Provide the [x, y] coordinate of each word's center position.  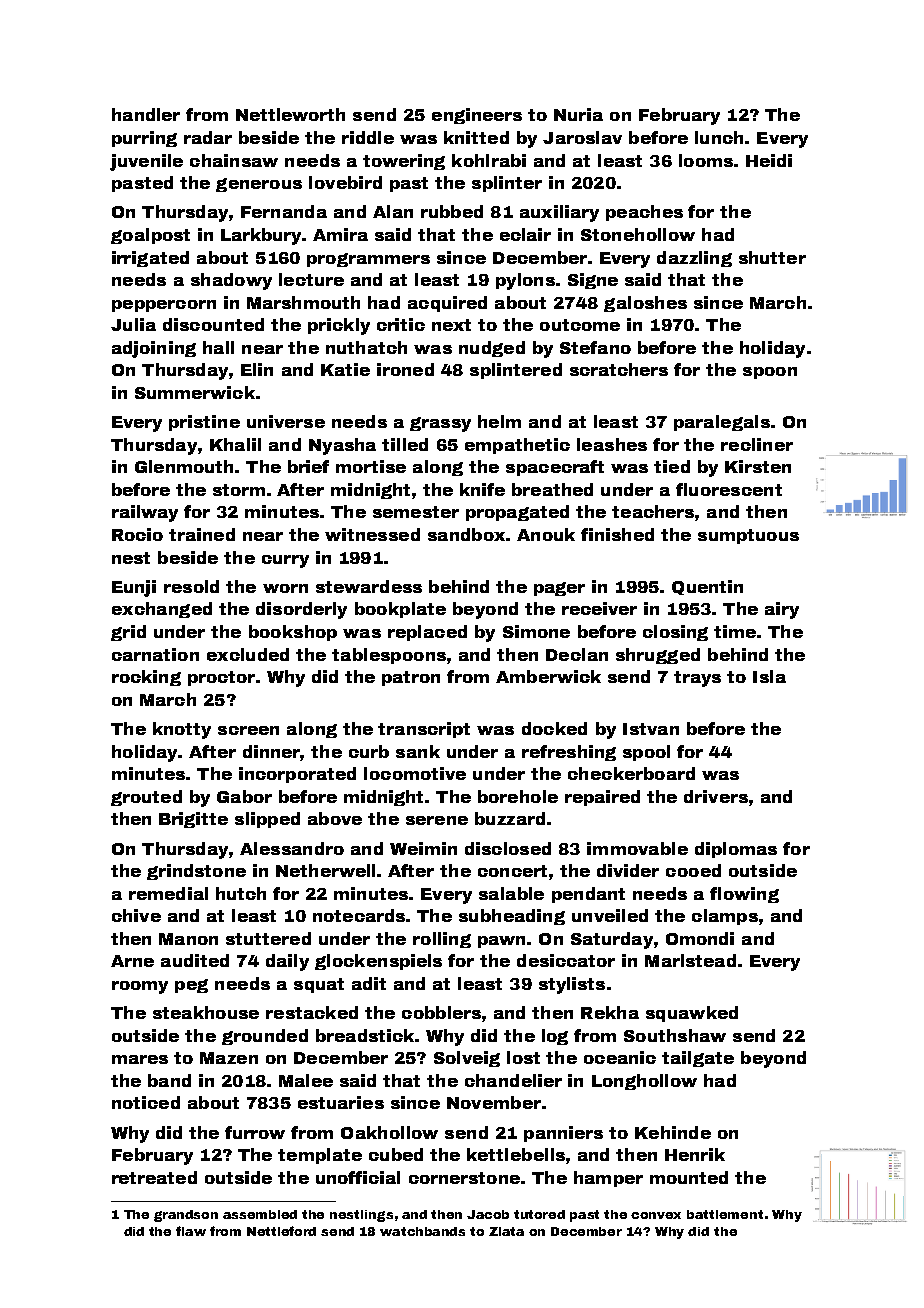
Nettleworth [290, 114]
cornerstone [464, 1178]
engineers [477, 116]
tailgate [698, 1059]
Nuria [578, 114]
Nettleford [281, 1231]
